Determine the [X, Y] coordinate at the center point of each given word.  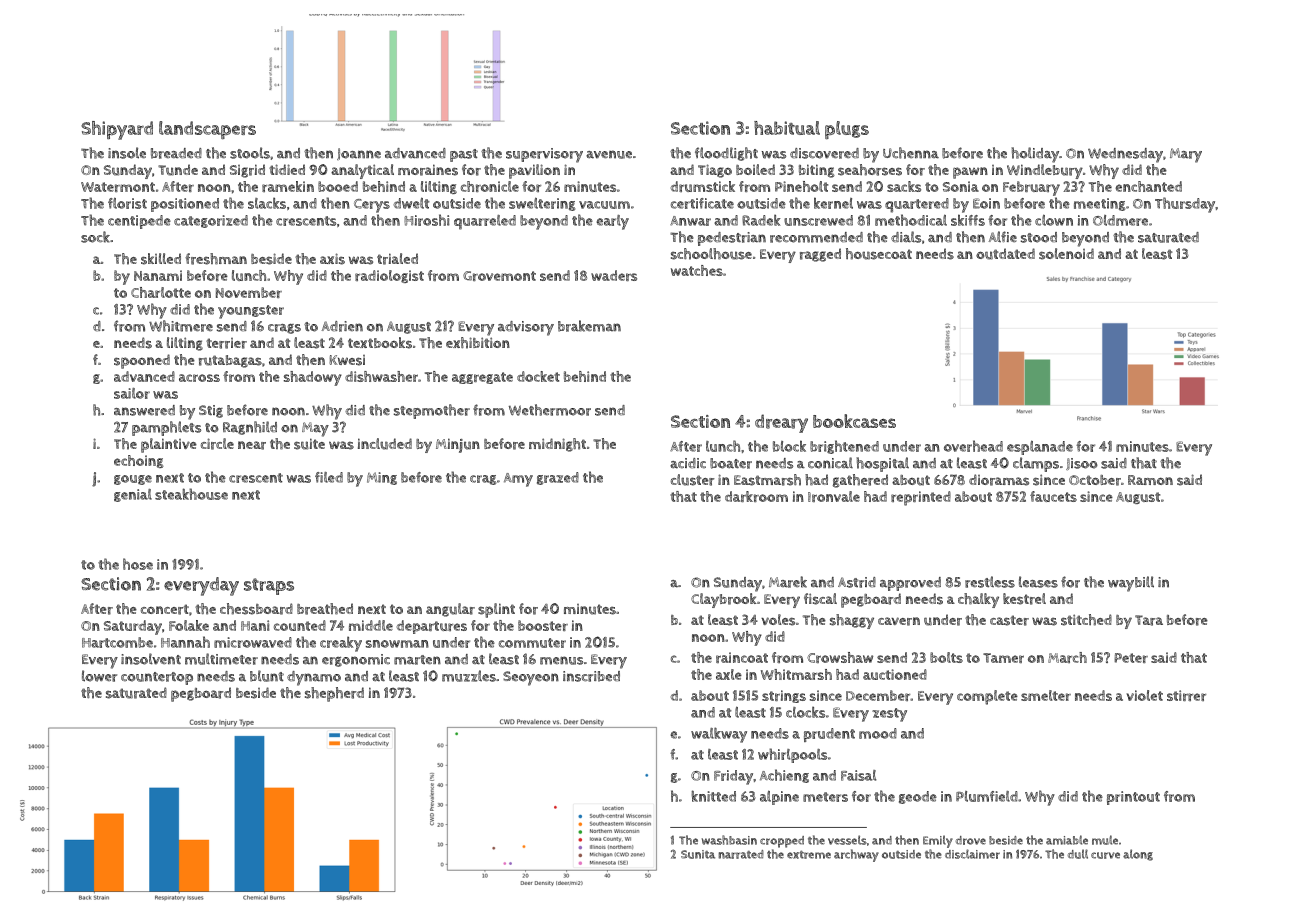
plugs [847, 130]
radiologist [389, 276]
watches [697, 270]
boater [731, 463]
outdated [1005, 254]
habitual [787, 128]
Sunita [698, 854]
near [252, 445]
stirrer [1186, 695]
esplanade [1040, 447]
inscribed [591, 676]
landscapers [207, 130]
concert [165, 609]
